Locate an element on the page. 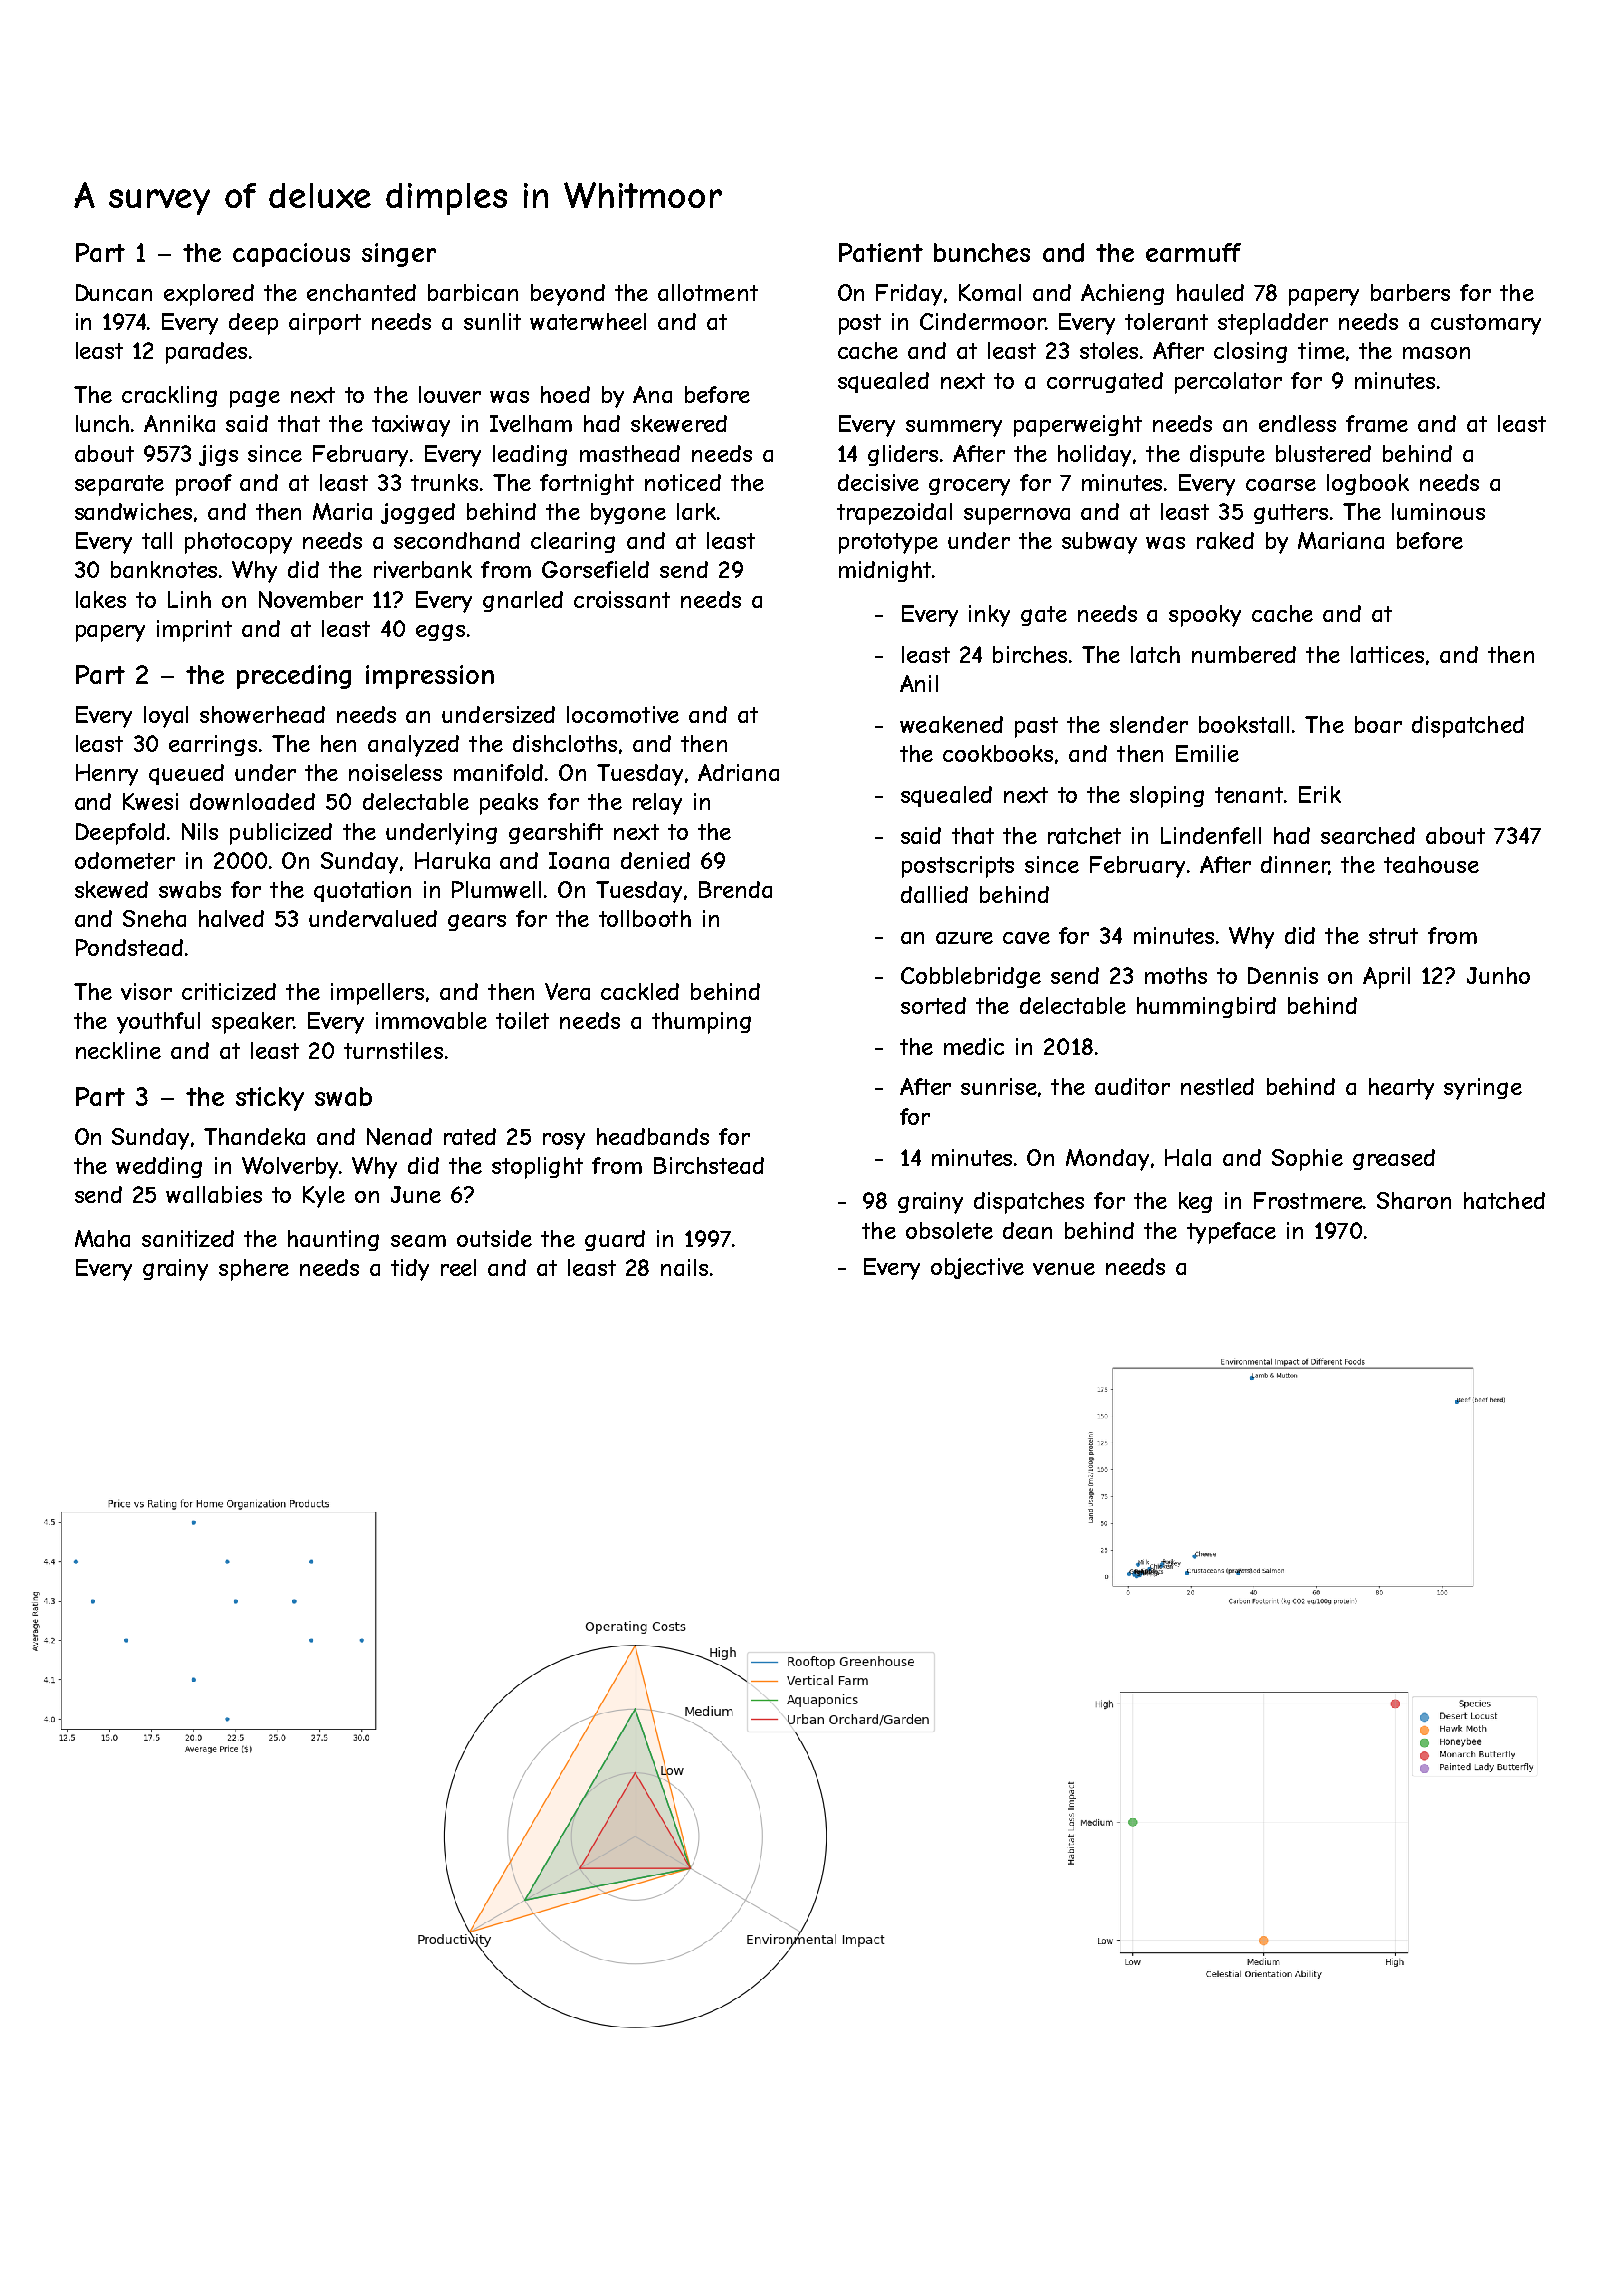 The width and height of the document is (1620, 2292). dispatched is located at coordinates (1468, 727).
